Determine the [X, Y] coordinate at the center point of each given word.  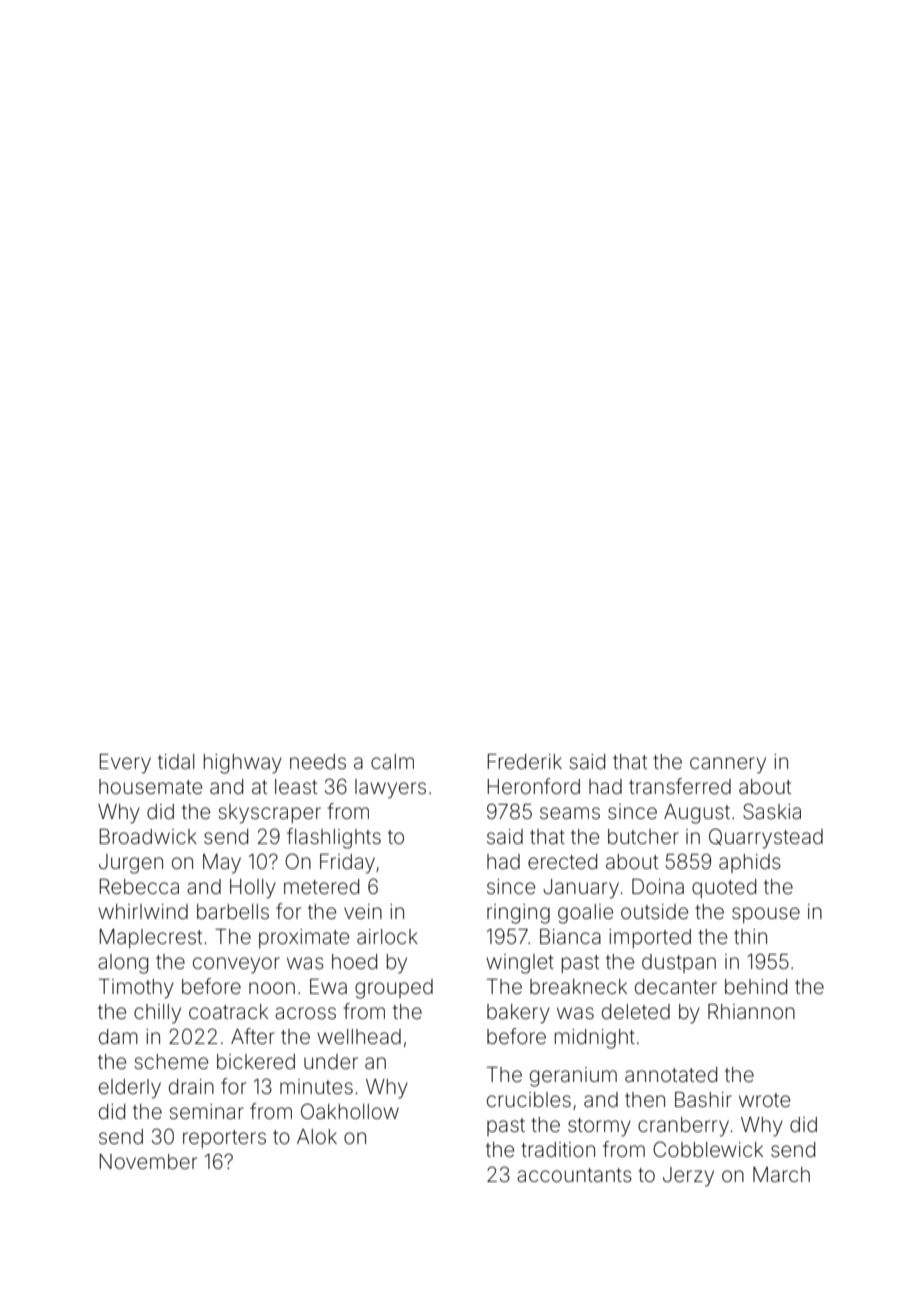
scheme [171, 1062]
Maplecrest [151, 938]
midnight [595, 1039]
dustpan [679, 963]
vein [363, 912]
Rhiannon [751, 1011]
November [148, 1162]
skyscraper [270, 814]
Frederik [525, 761]
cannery [728, 765]
